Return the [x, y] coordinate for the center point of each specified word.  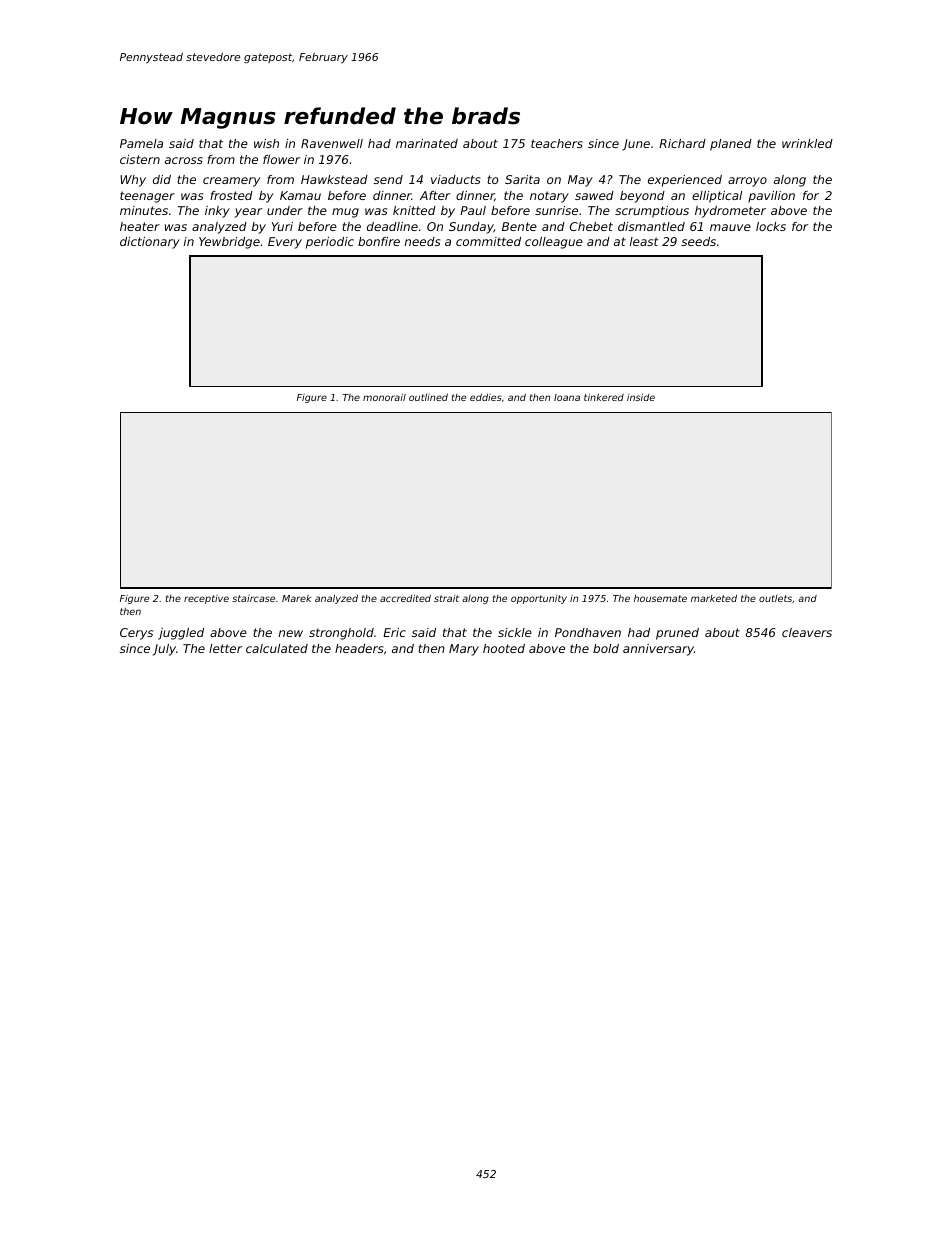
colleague [554, 243]
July [164, 650]
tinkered [604, 397]
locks [771, 226]
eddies [486, 397]
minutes [144, 210]
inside [641, 397]
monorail [384, 397]
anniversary [658, 650]
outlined [428, 397]
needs [422, 241]
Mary [464, 650]
